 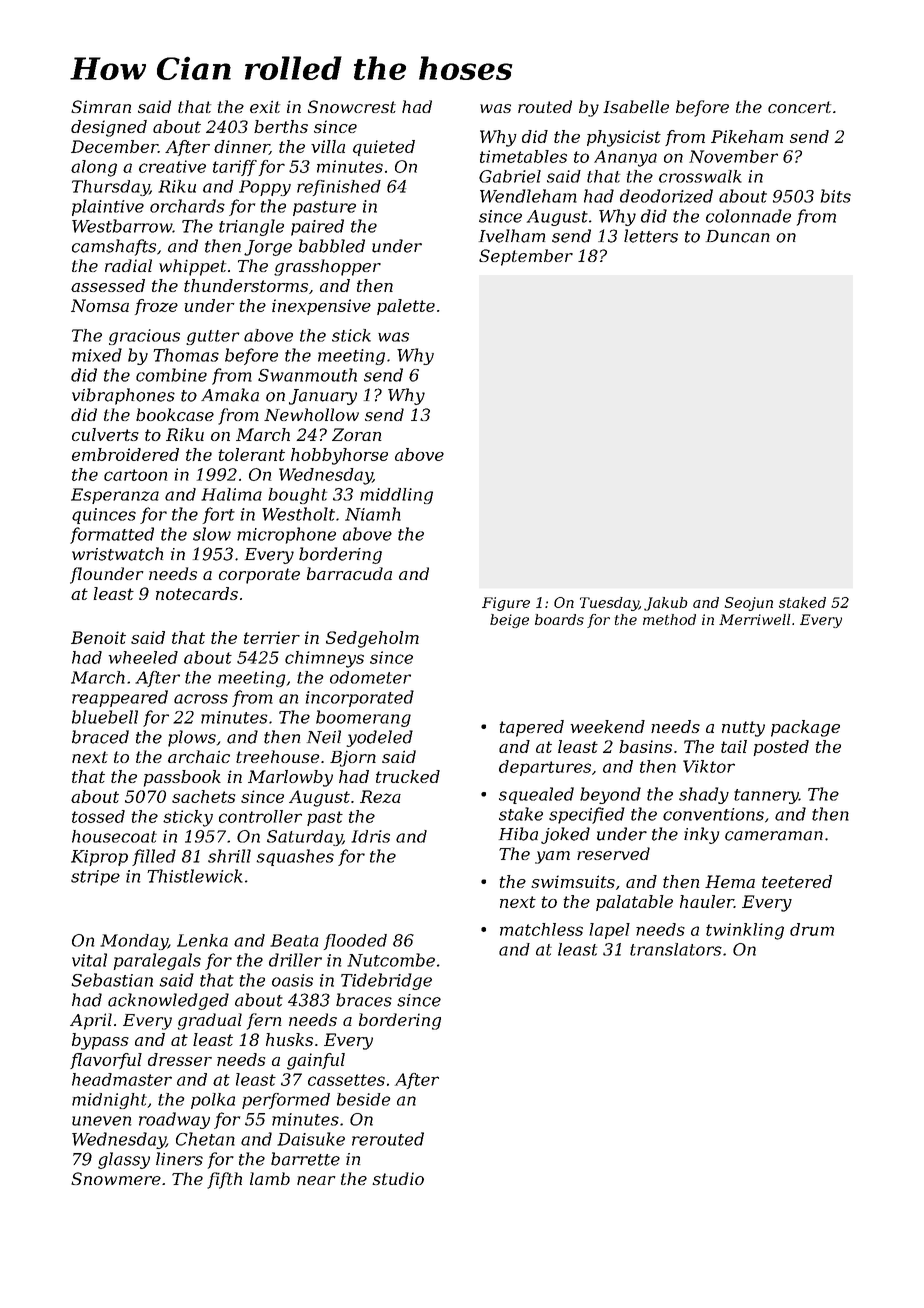 What do you see at coordinates (195, 876) in the page?
I see `Thistlewick` at bounding box center [195, 876].
